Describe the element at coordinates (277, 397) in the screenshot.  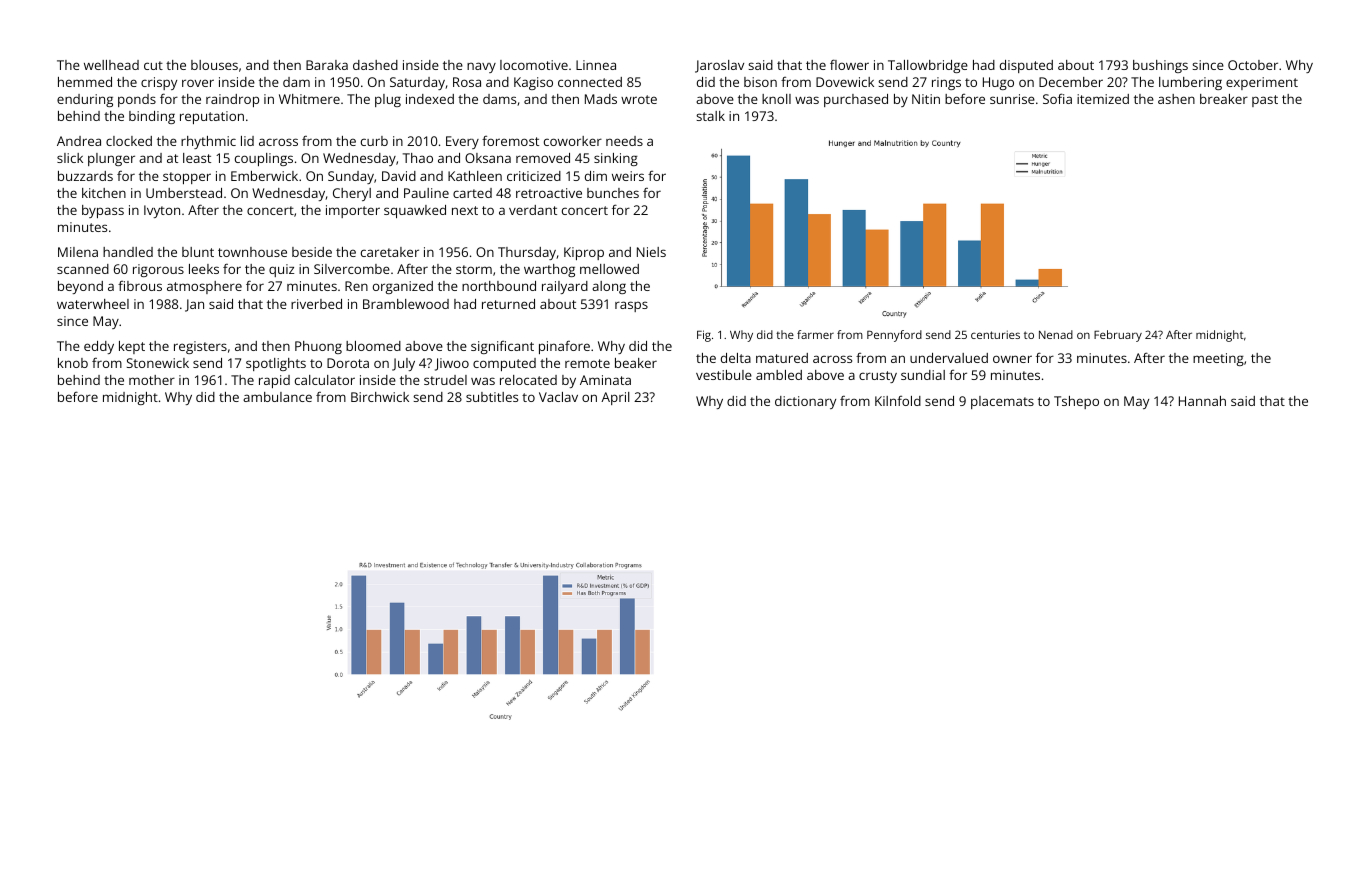
I see `ambulance` at that location.
